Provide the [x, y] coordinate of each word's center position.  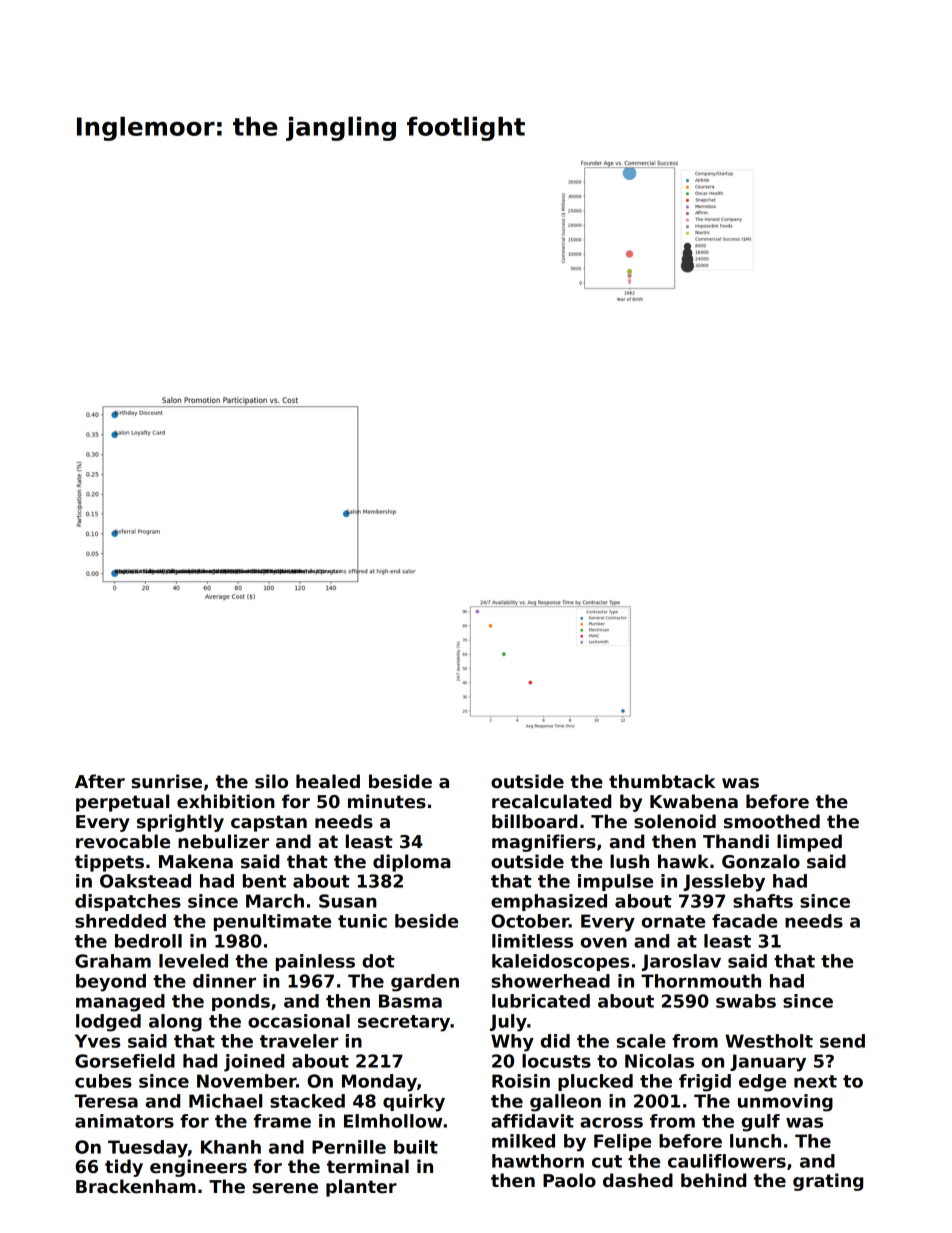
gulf [761, 1123]
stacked [307, 1101]
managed [120, 1003]
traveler [299, 1041]
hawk [683, 861]
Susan [348, 901]
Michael [225, 1101]
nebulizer [223, 841]
